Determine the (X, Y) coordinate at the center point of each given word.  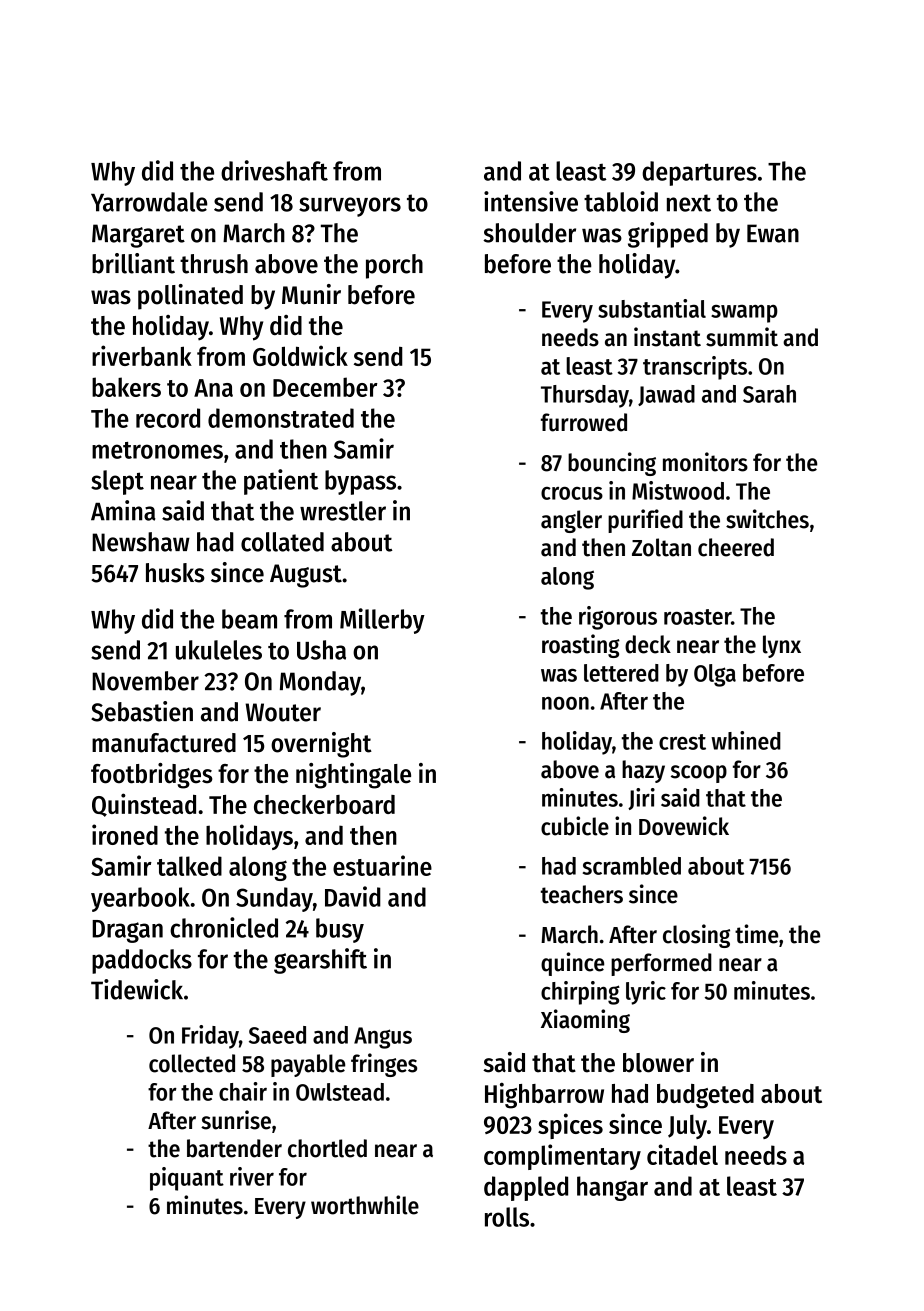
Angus (383, 1038)
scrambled (632, 866)
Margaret (138, 236)
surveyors (350, 207)
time (756, 934)
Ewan (773, 233)
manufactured (164, 743)
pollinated (190, 297)
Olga (715, 675)
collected (192, 1063)
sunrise (236, 1120)
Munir (311, 294)
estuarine (382, 865)
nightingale (353, 776)
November (145, 681)
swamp (744, 314)
